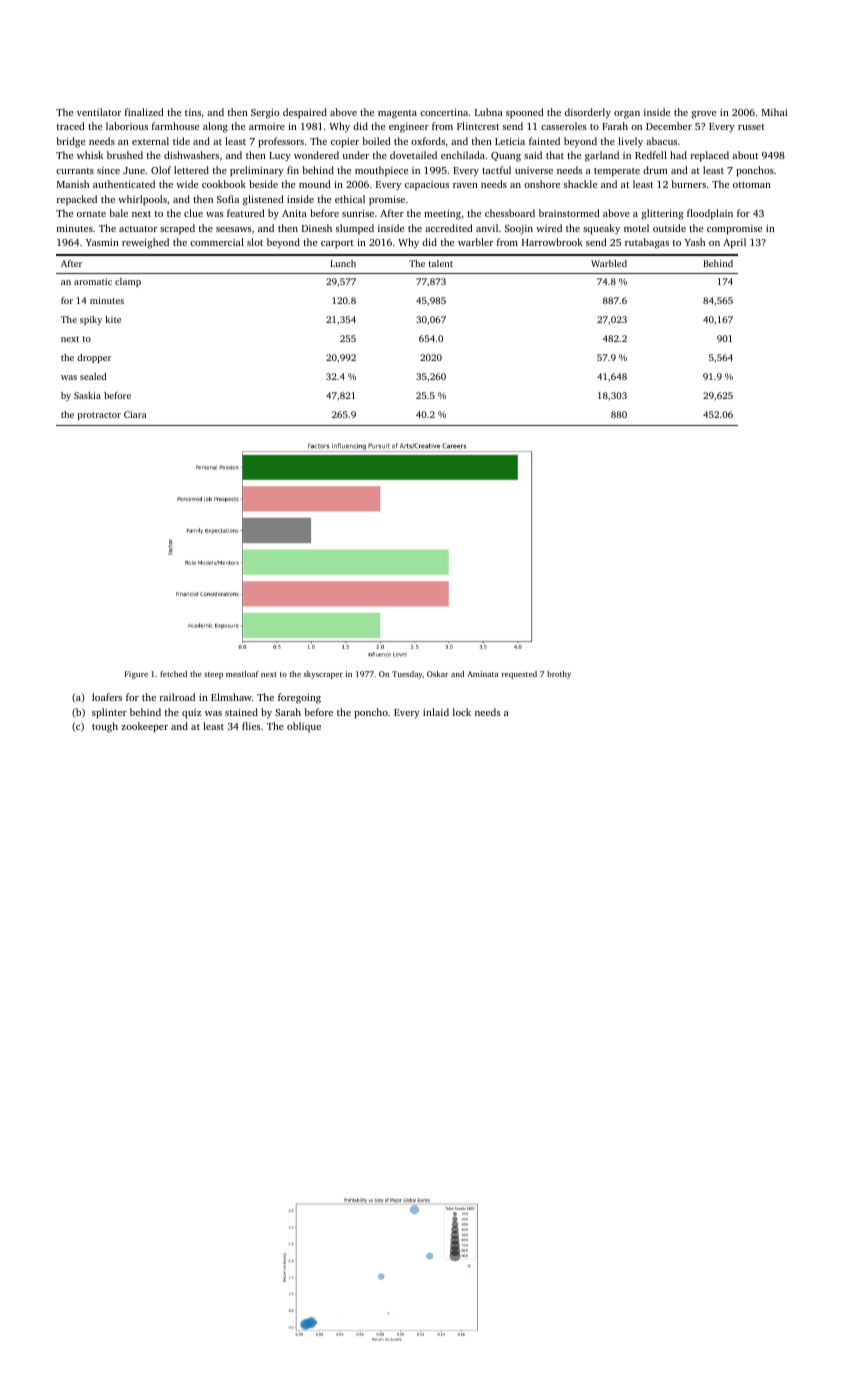  Describe the element at coordinates (609, 263) in the image. I see `Warbled` at that location.
